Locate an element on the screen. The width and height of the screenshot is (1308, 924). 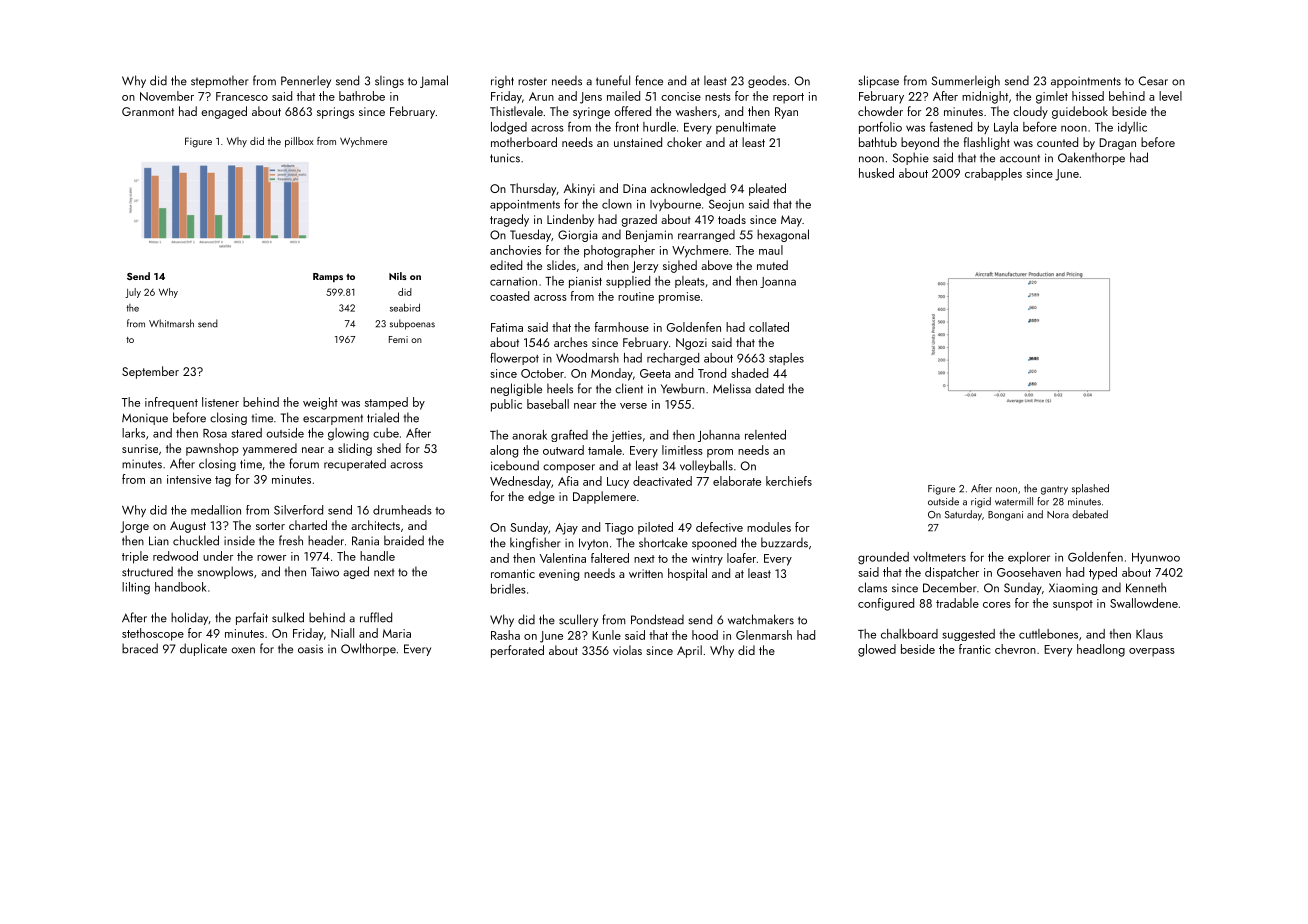
Silverford is located at coordinates (298, 510).
